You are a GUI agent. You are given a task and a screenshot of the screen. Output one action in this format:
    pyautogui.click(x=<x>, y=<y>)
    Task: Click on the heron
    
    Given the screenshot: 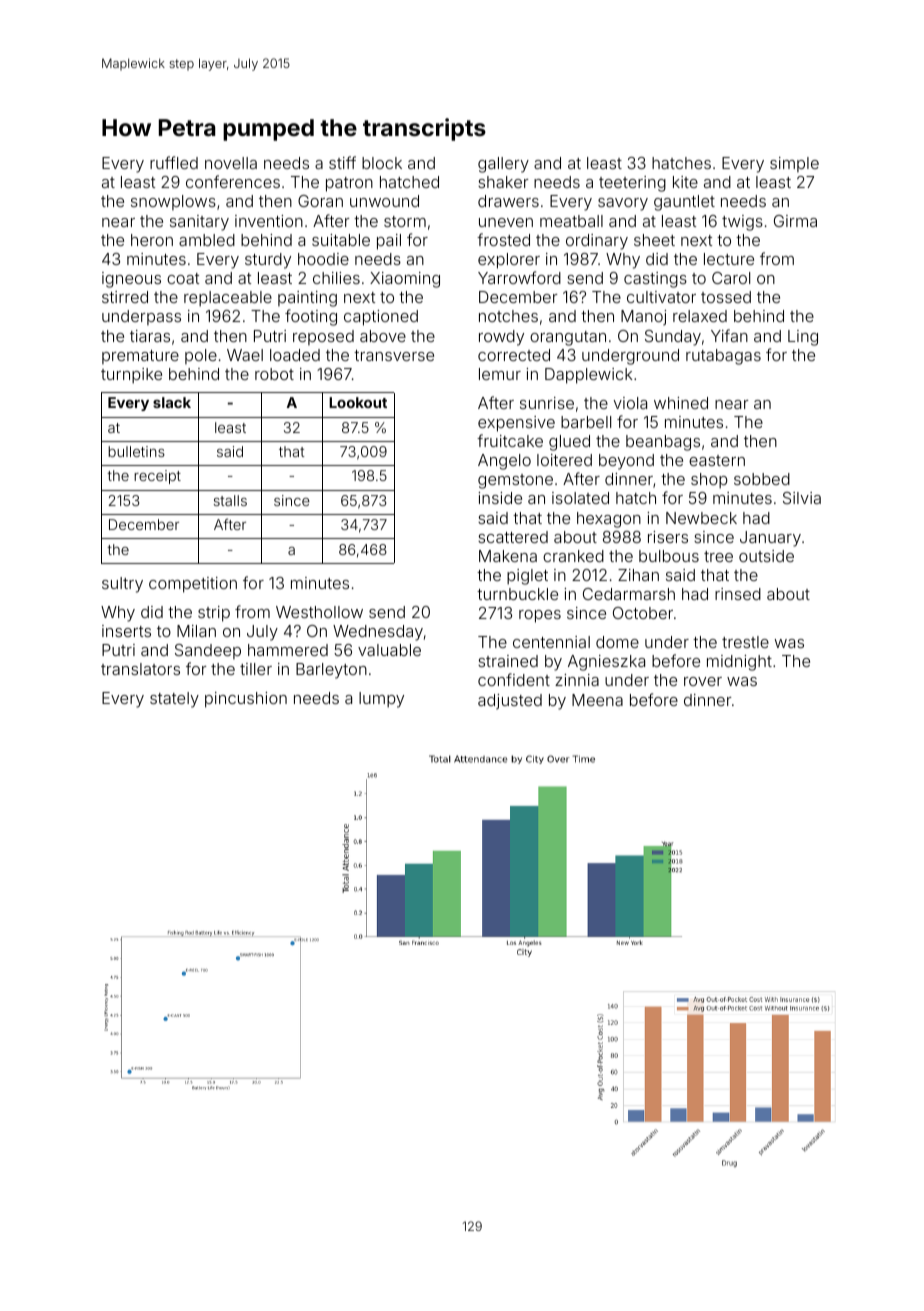 What is the action you would take?
    pyautogui.click(x=152, y=240)
